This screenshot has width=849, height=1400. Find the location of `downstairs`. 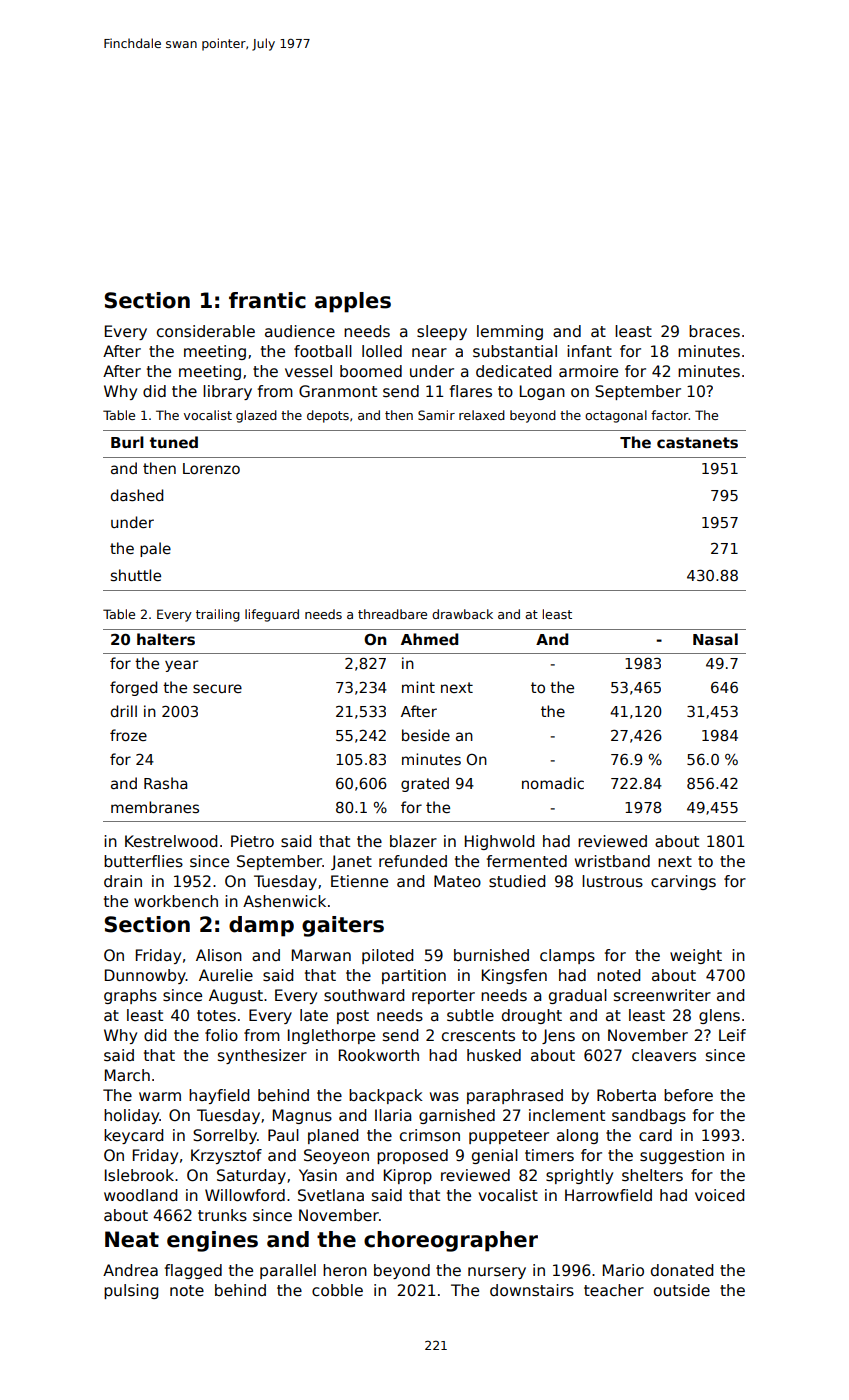

downstairs is located at coordinates (532, 1290).
